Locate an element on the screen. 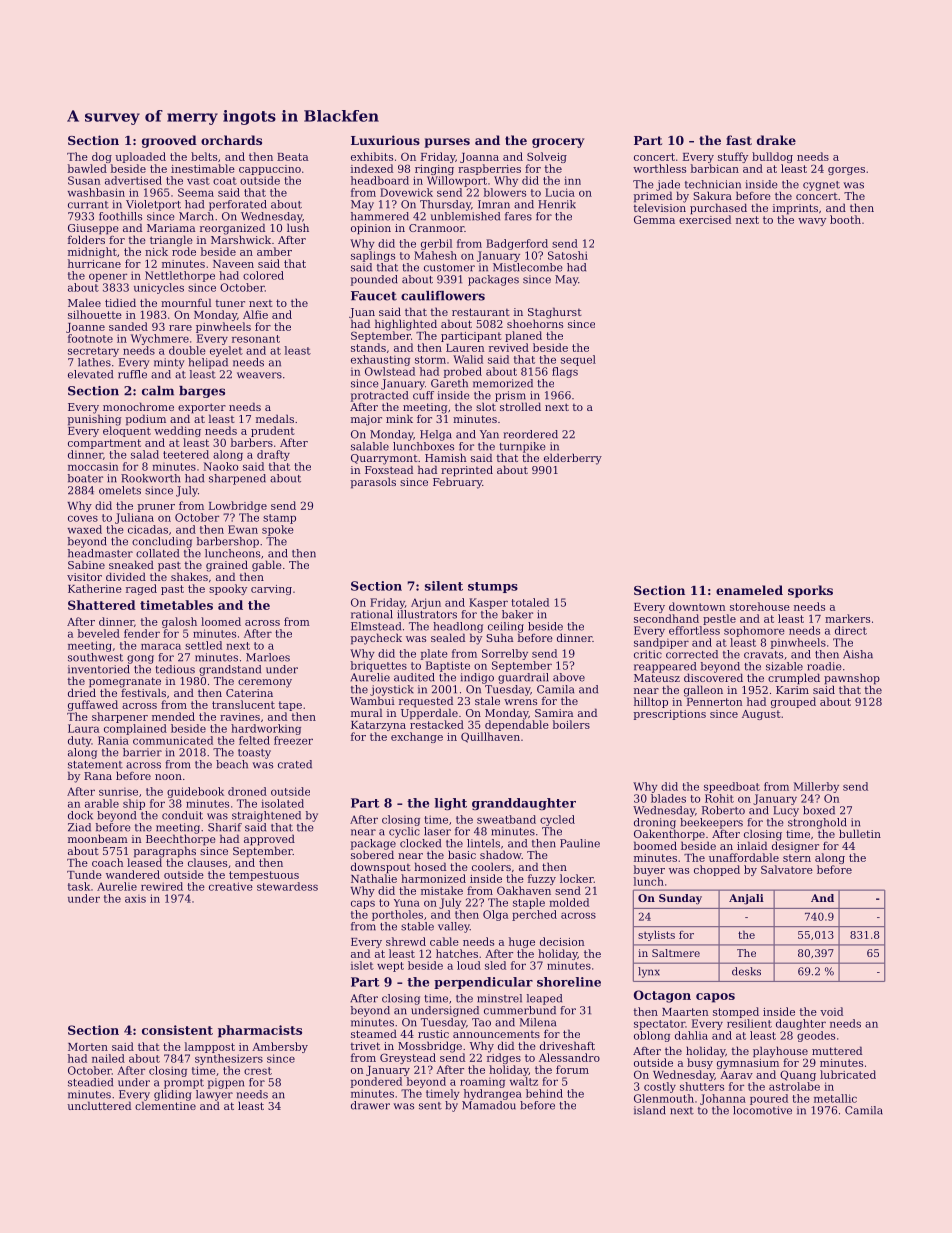 Image resolution: width=952 pixels, height=1233 pixels. pawnshop is located at coordinates (852, 679).
